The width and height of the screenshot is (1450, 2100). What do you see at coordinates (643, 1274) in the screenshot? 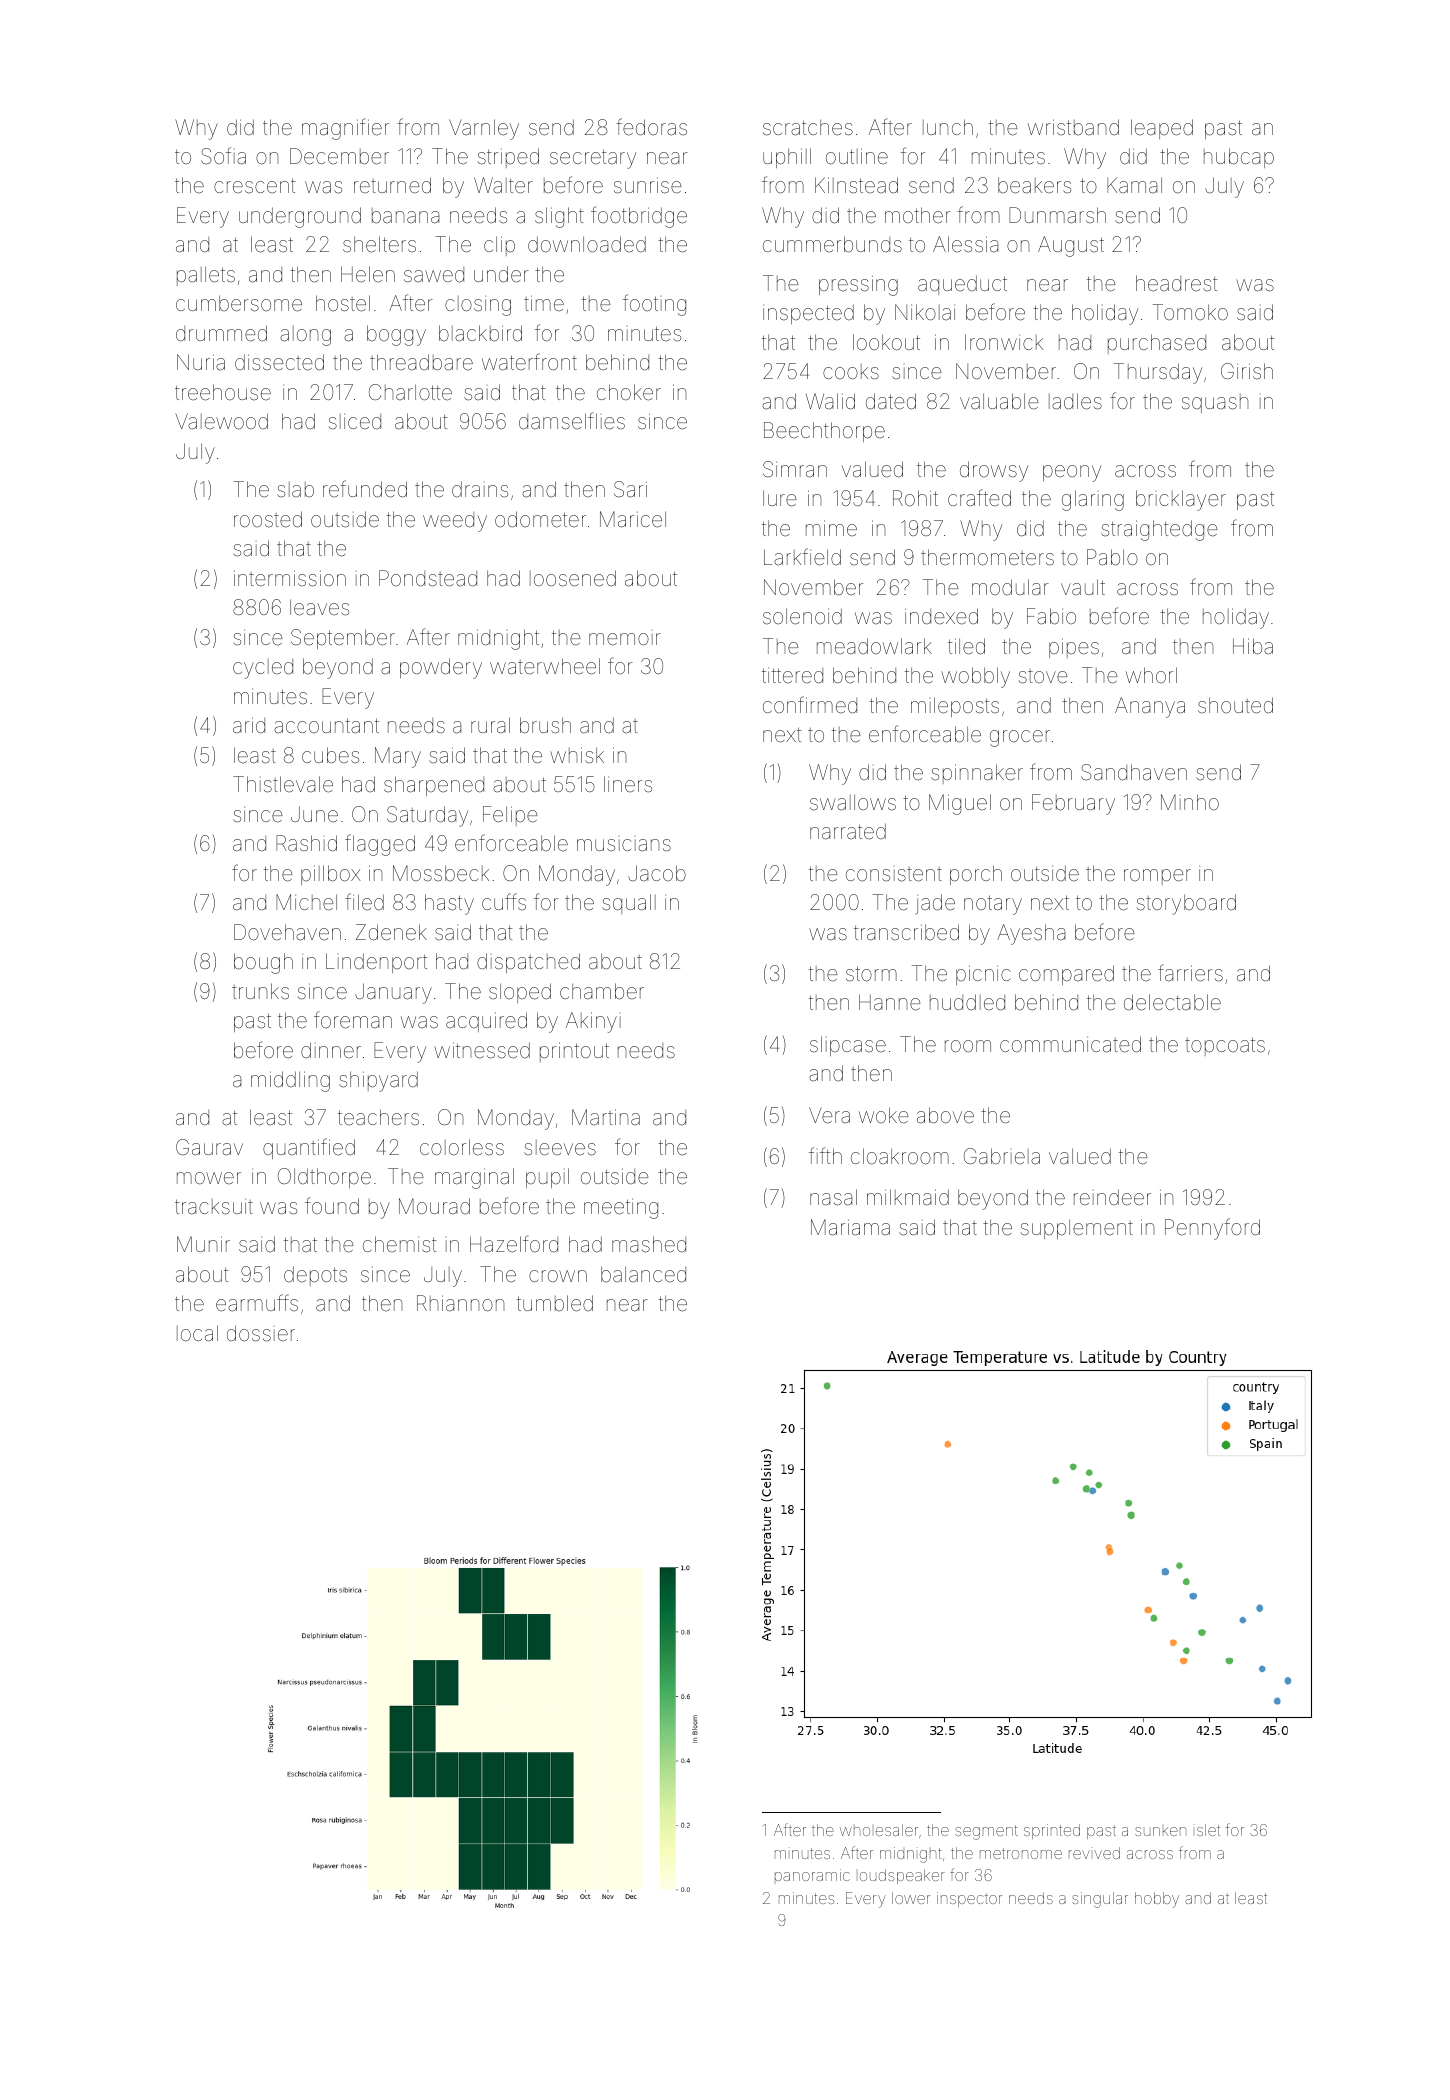
I see `balanced` at bounding box center [643, 1274].
